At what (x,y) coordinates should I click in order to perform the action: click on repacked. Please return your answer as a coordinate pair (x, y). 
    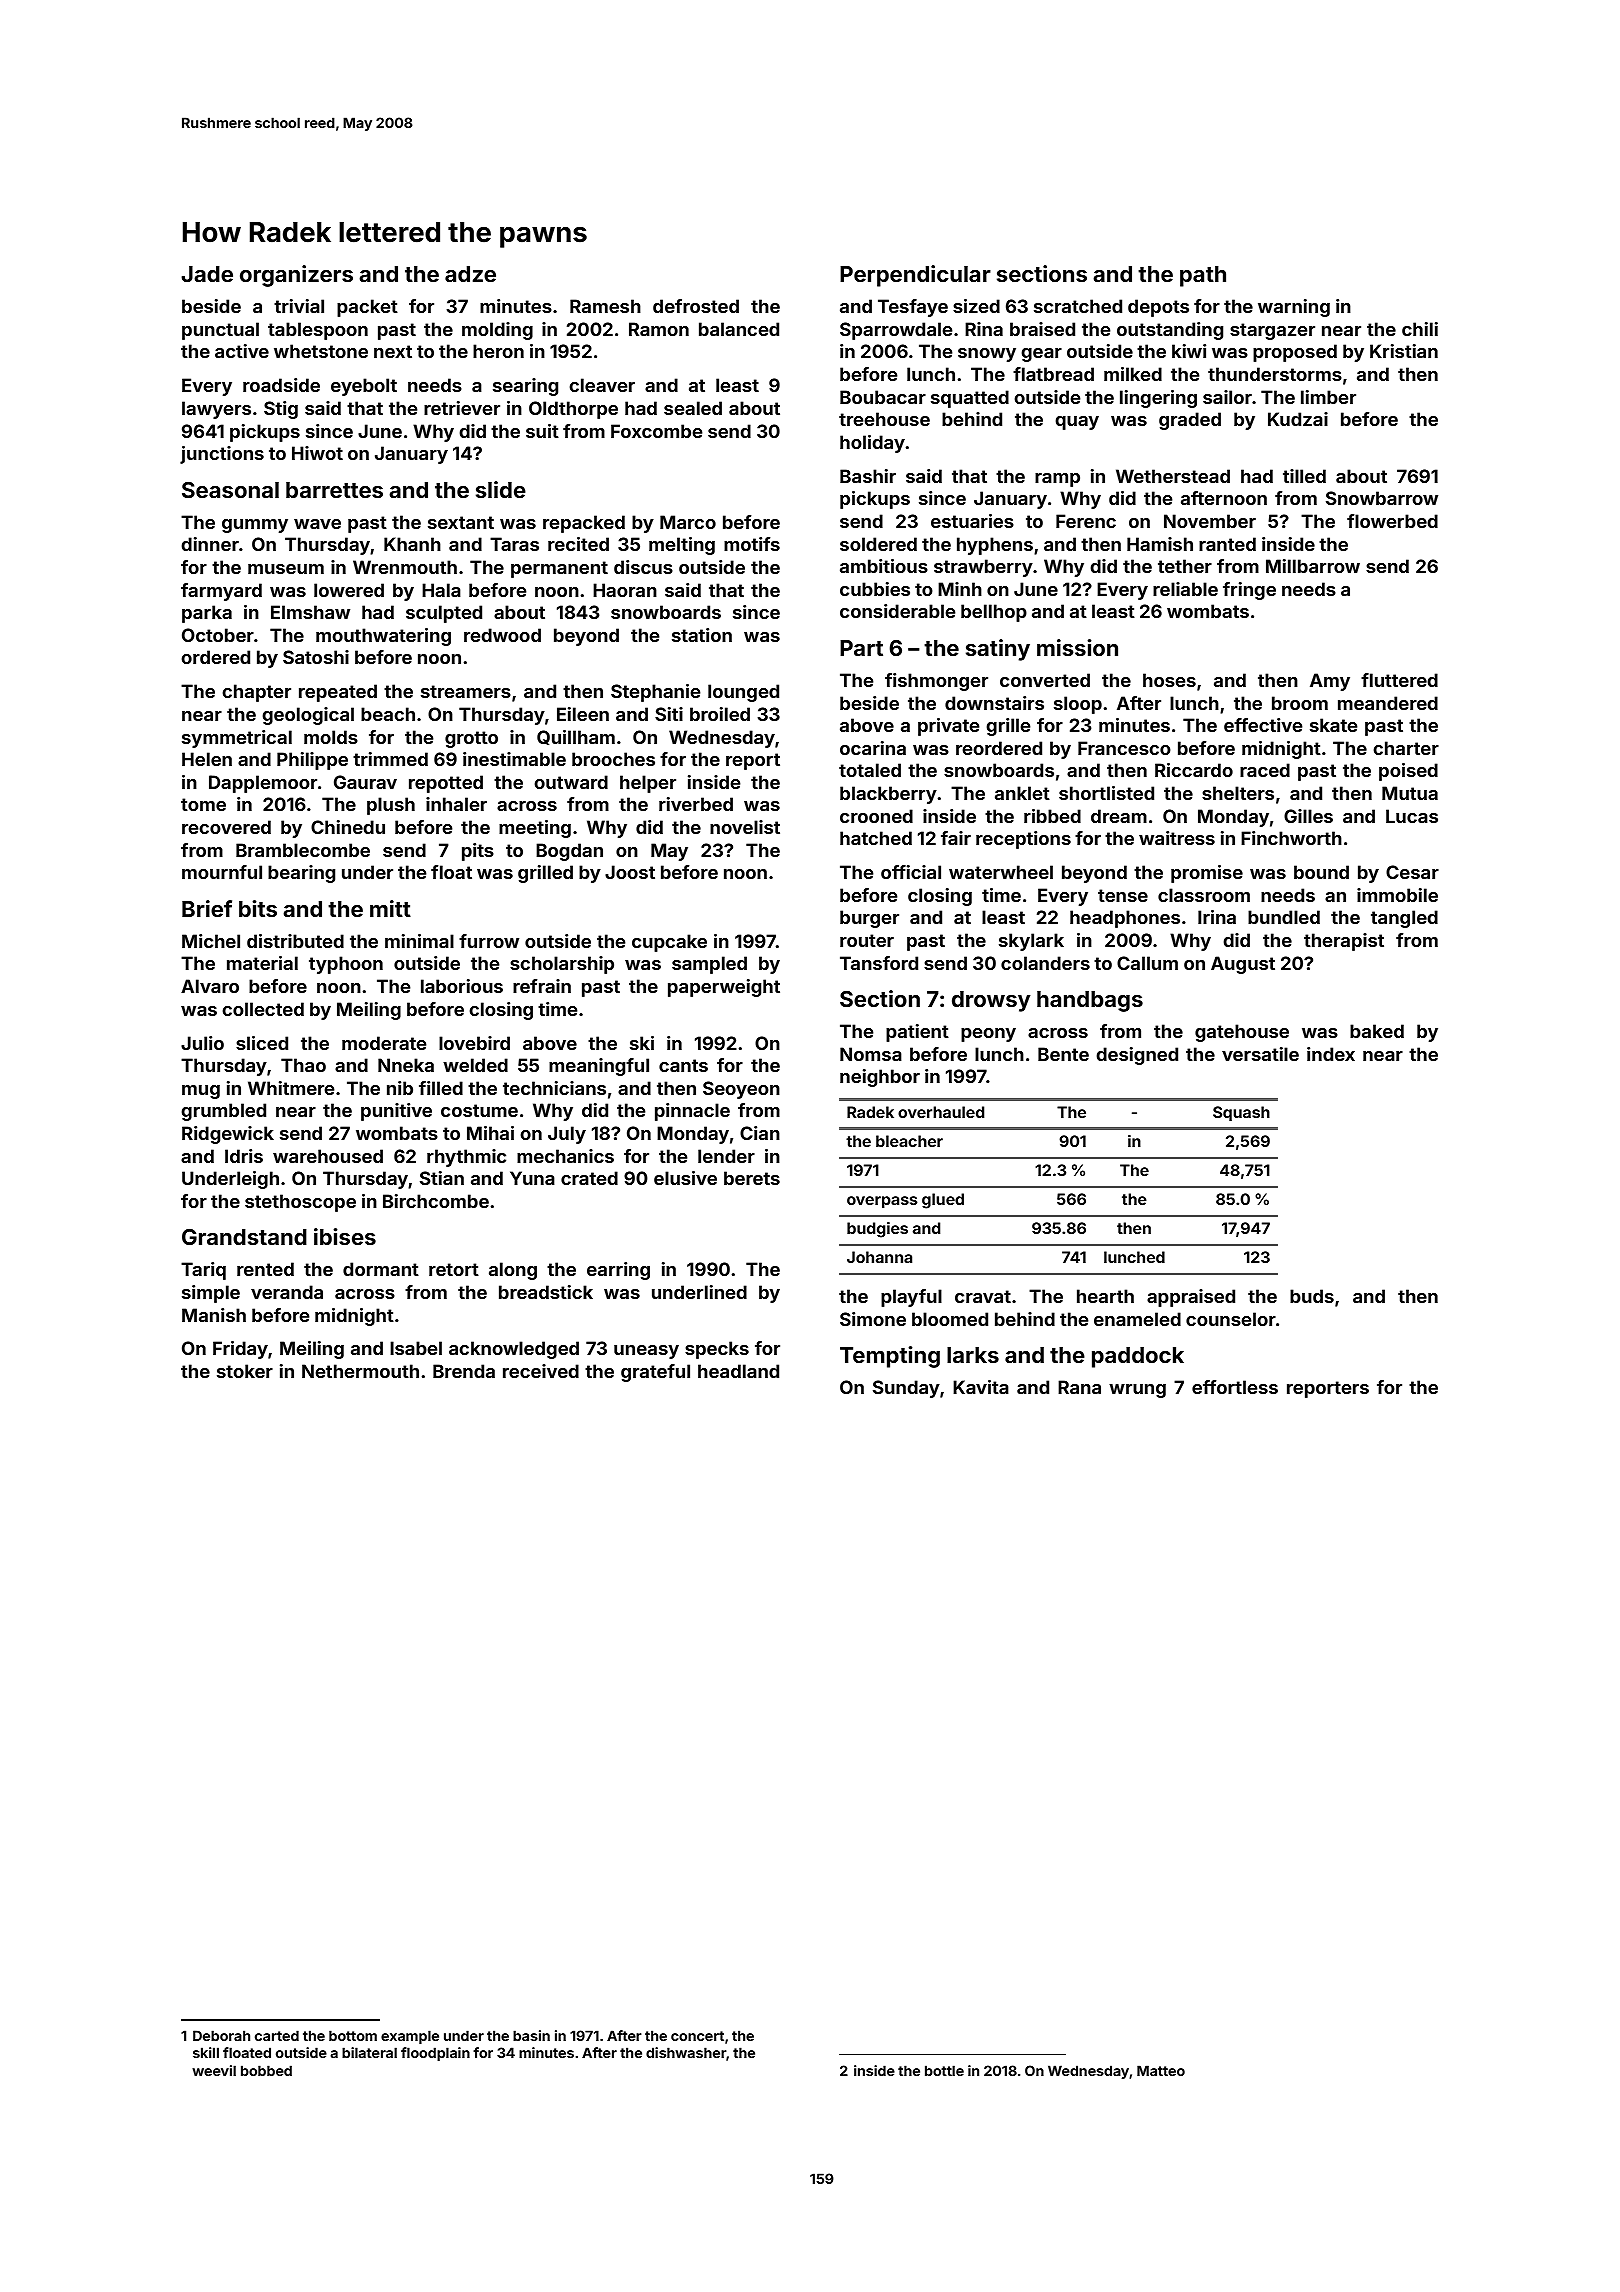
    Looking at the image, I should click on (584, 524).
